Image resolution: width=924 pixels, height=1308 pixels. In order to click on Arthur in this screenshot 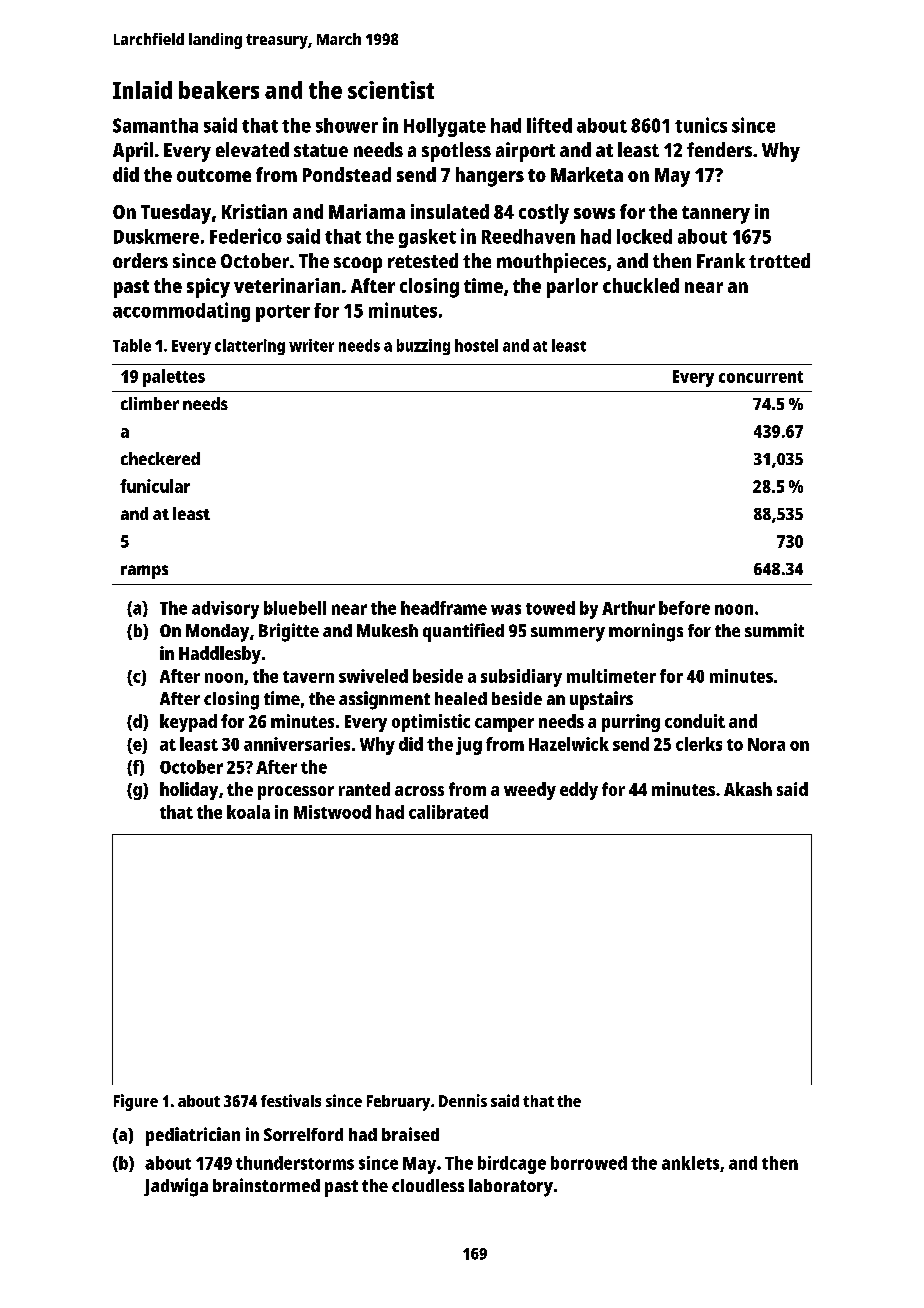, I will do `click(628, 608)`.
